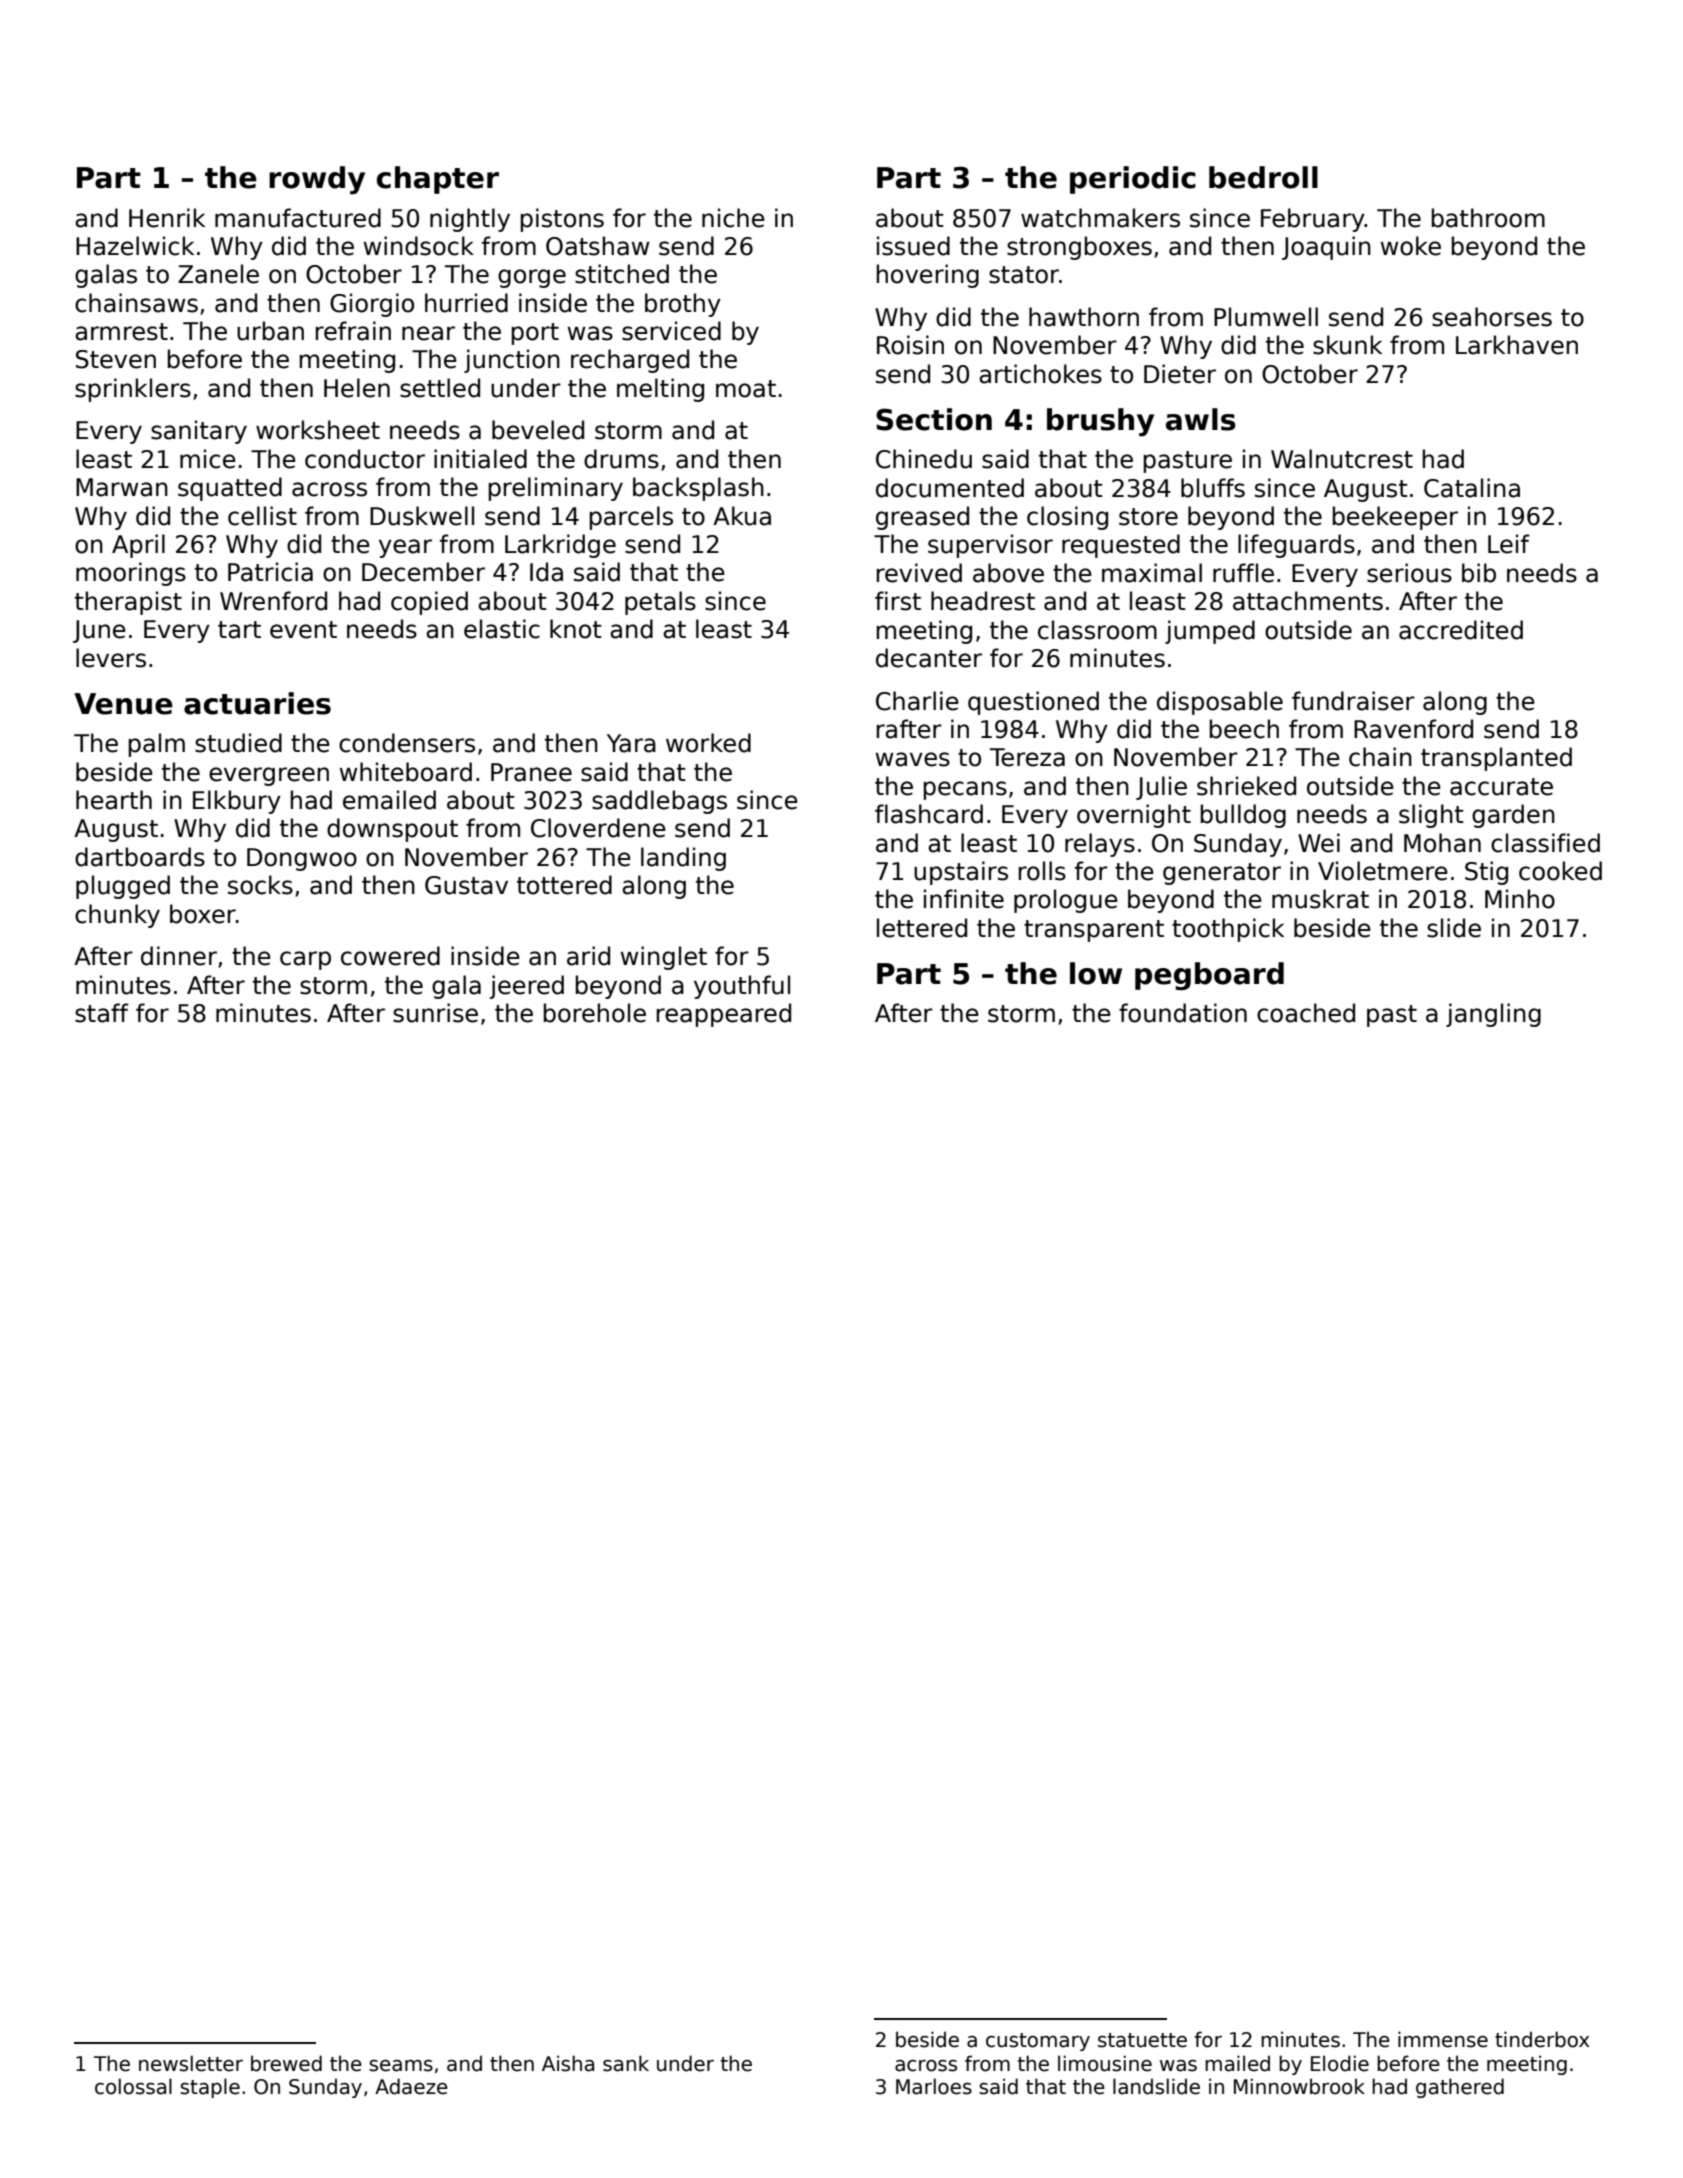 The height and width of the screenshot is (2178, 1683). What do you see at coordinates (317, 180) in the screenshot?
I see `rowdy` at bounding box center [317, 180].
